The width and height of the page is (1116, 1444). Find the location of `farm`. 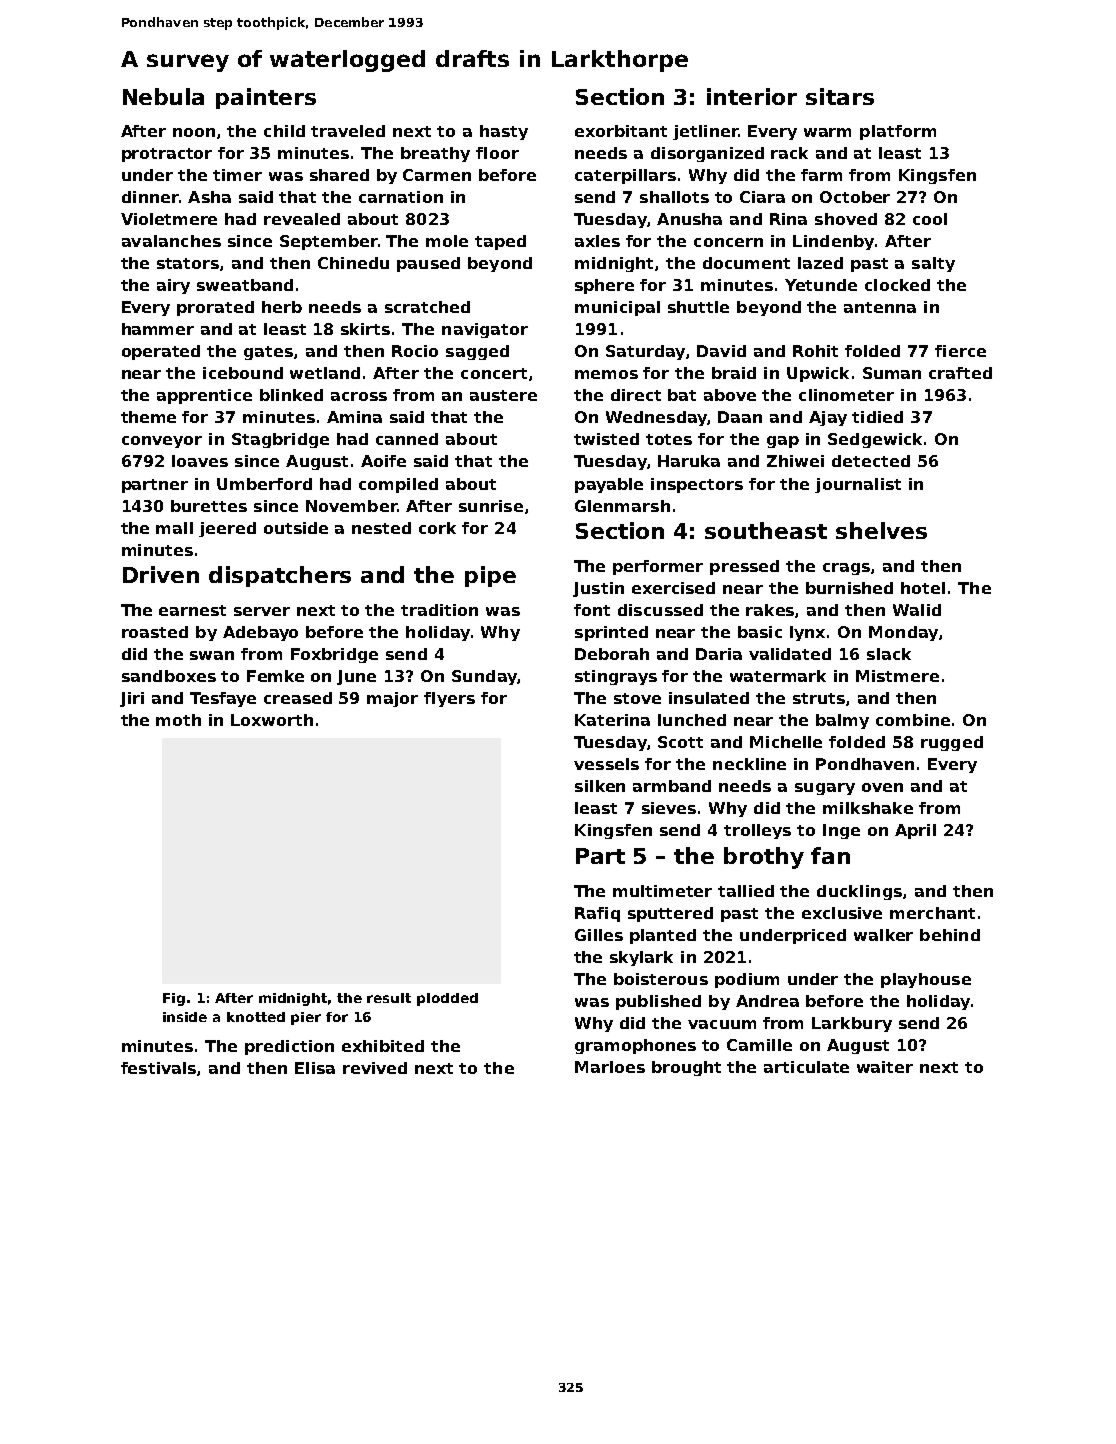

farm is located at coordinates (821, 175).
